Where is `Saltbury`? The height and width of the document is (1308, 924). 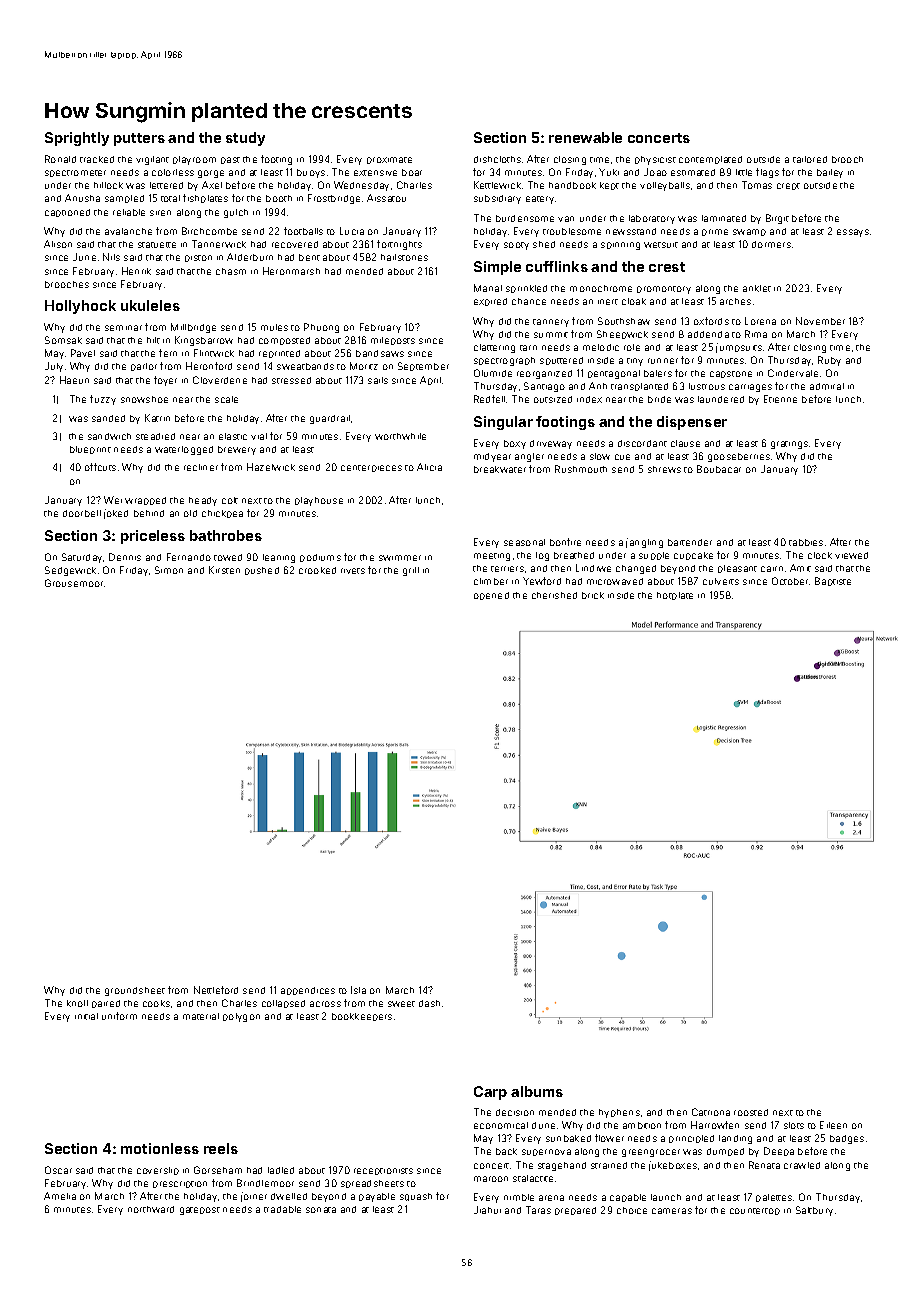
Saltbury is located at coordinates (814, 1211).
